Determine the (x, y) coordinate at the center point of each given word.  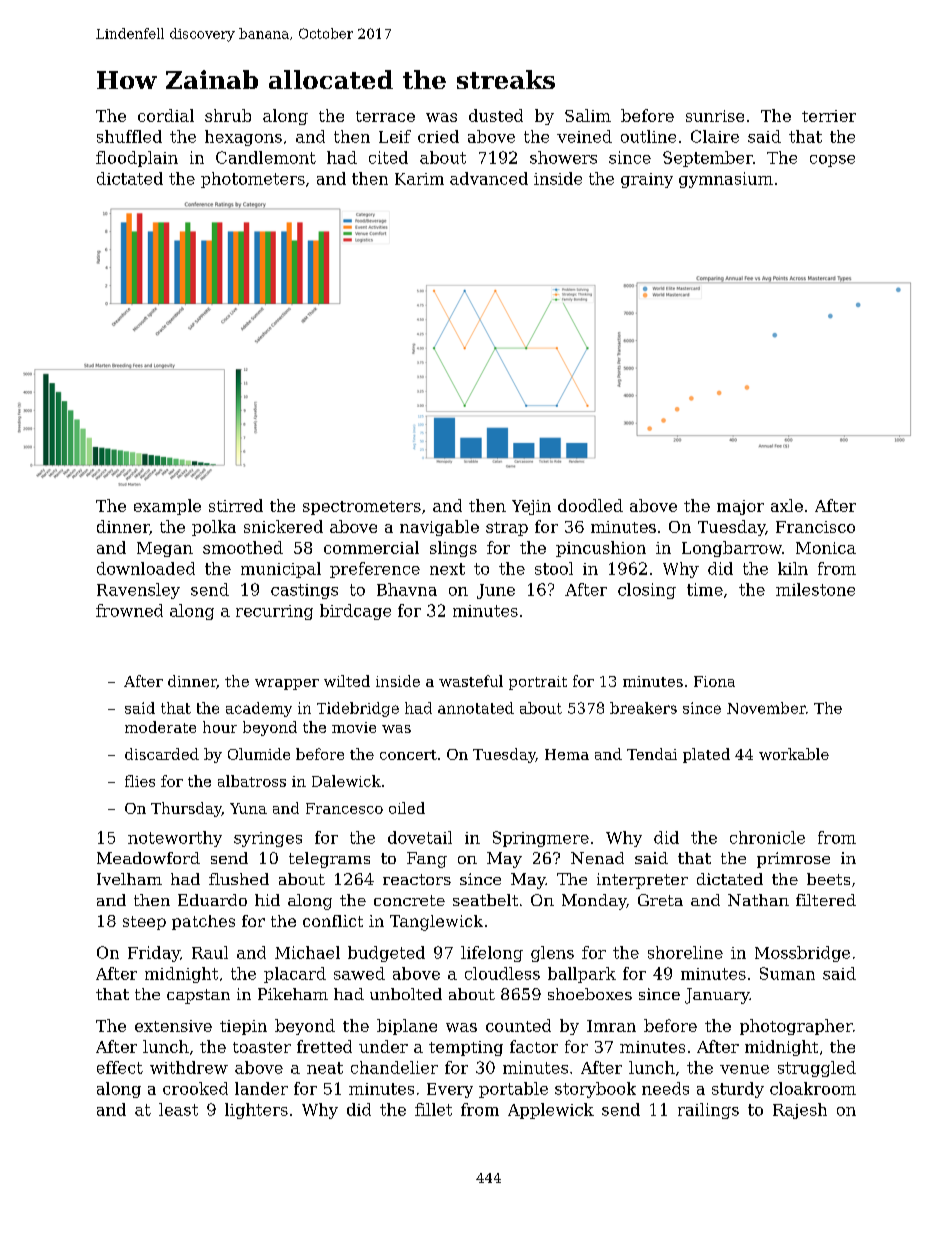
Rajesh (800, 1111)
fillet (433, 1109)
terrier (829, 116)
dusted (496, 115)
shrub (228, 115)
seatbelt (485, 900)
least (178, 1109)
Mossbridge (802, 954)
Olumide (259, 754)
